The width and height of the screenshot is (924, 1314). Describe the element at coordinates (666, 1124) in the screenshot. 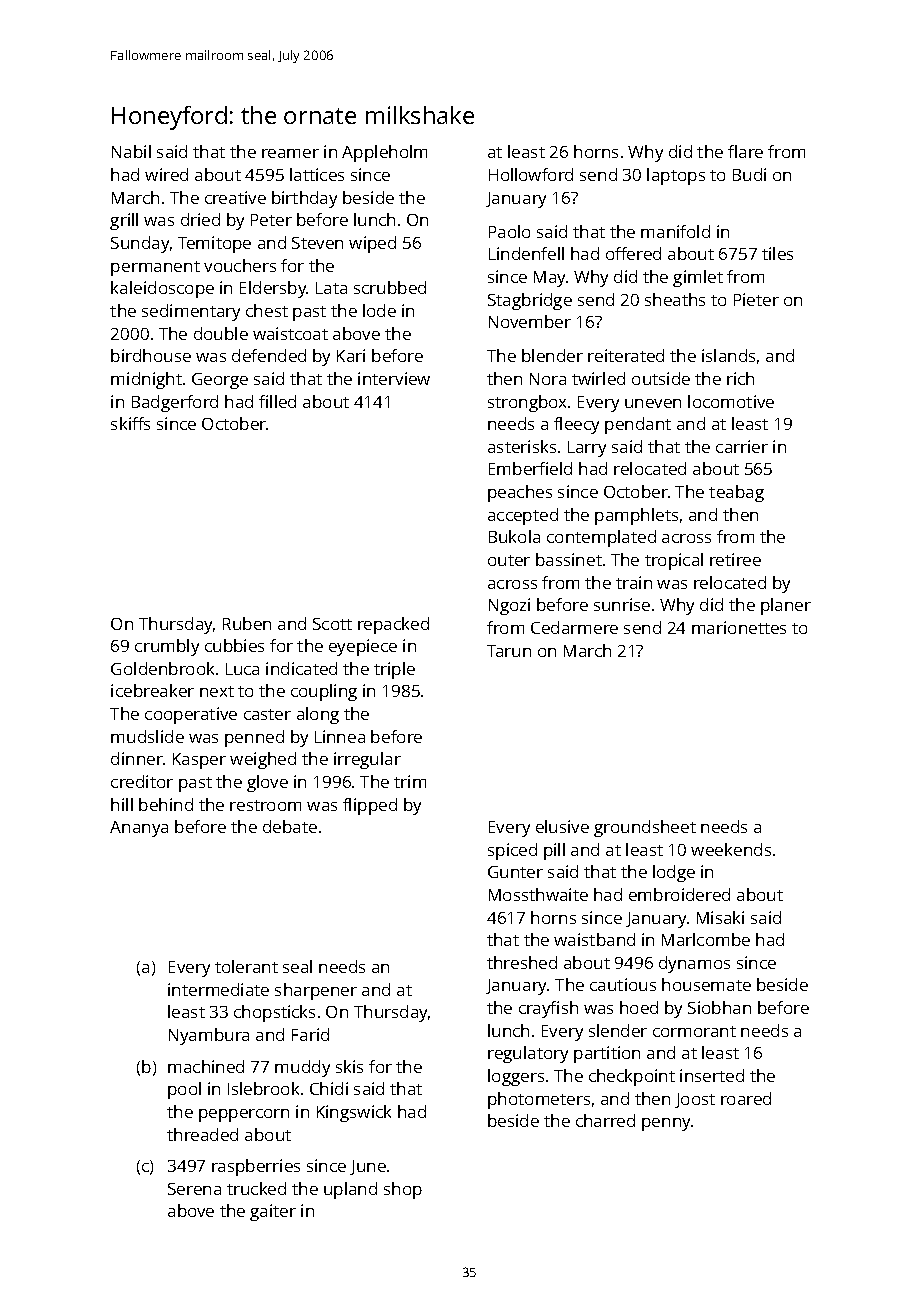

I see `penny` at that location.
